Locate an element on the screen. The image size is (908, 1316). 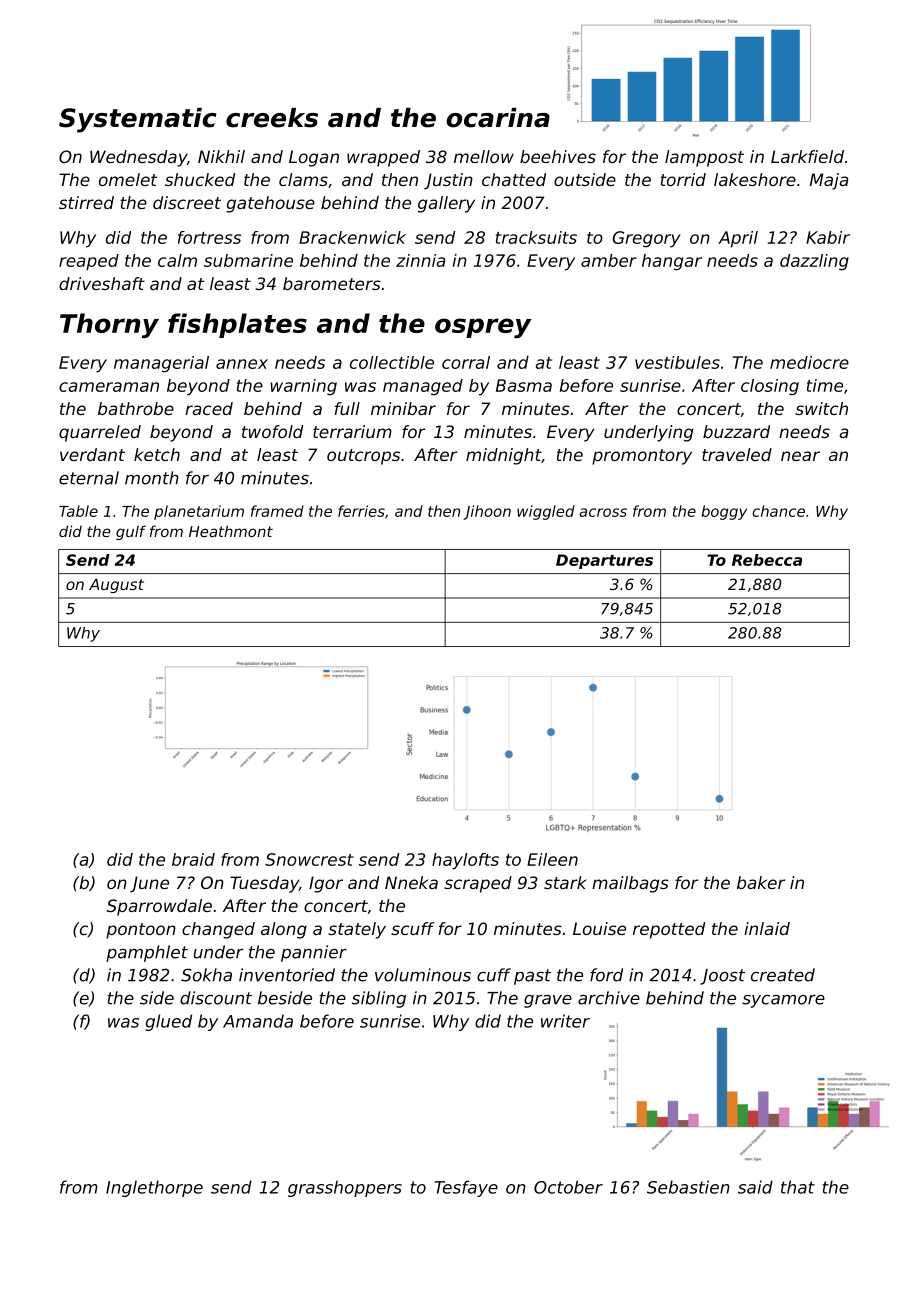
braid is located at coordinates (193, 859).
